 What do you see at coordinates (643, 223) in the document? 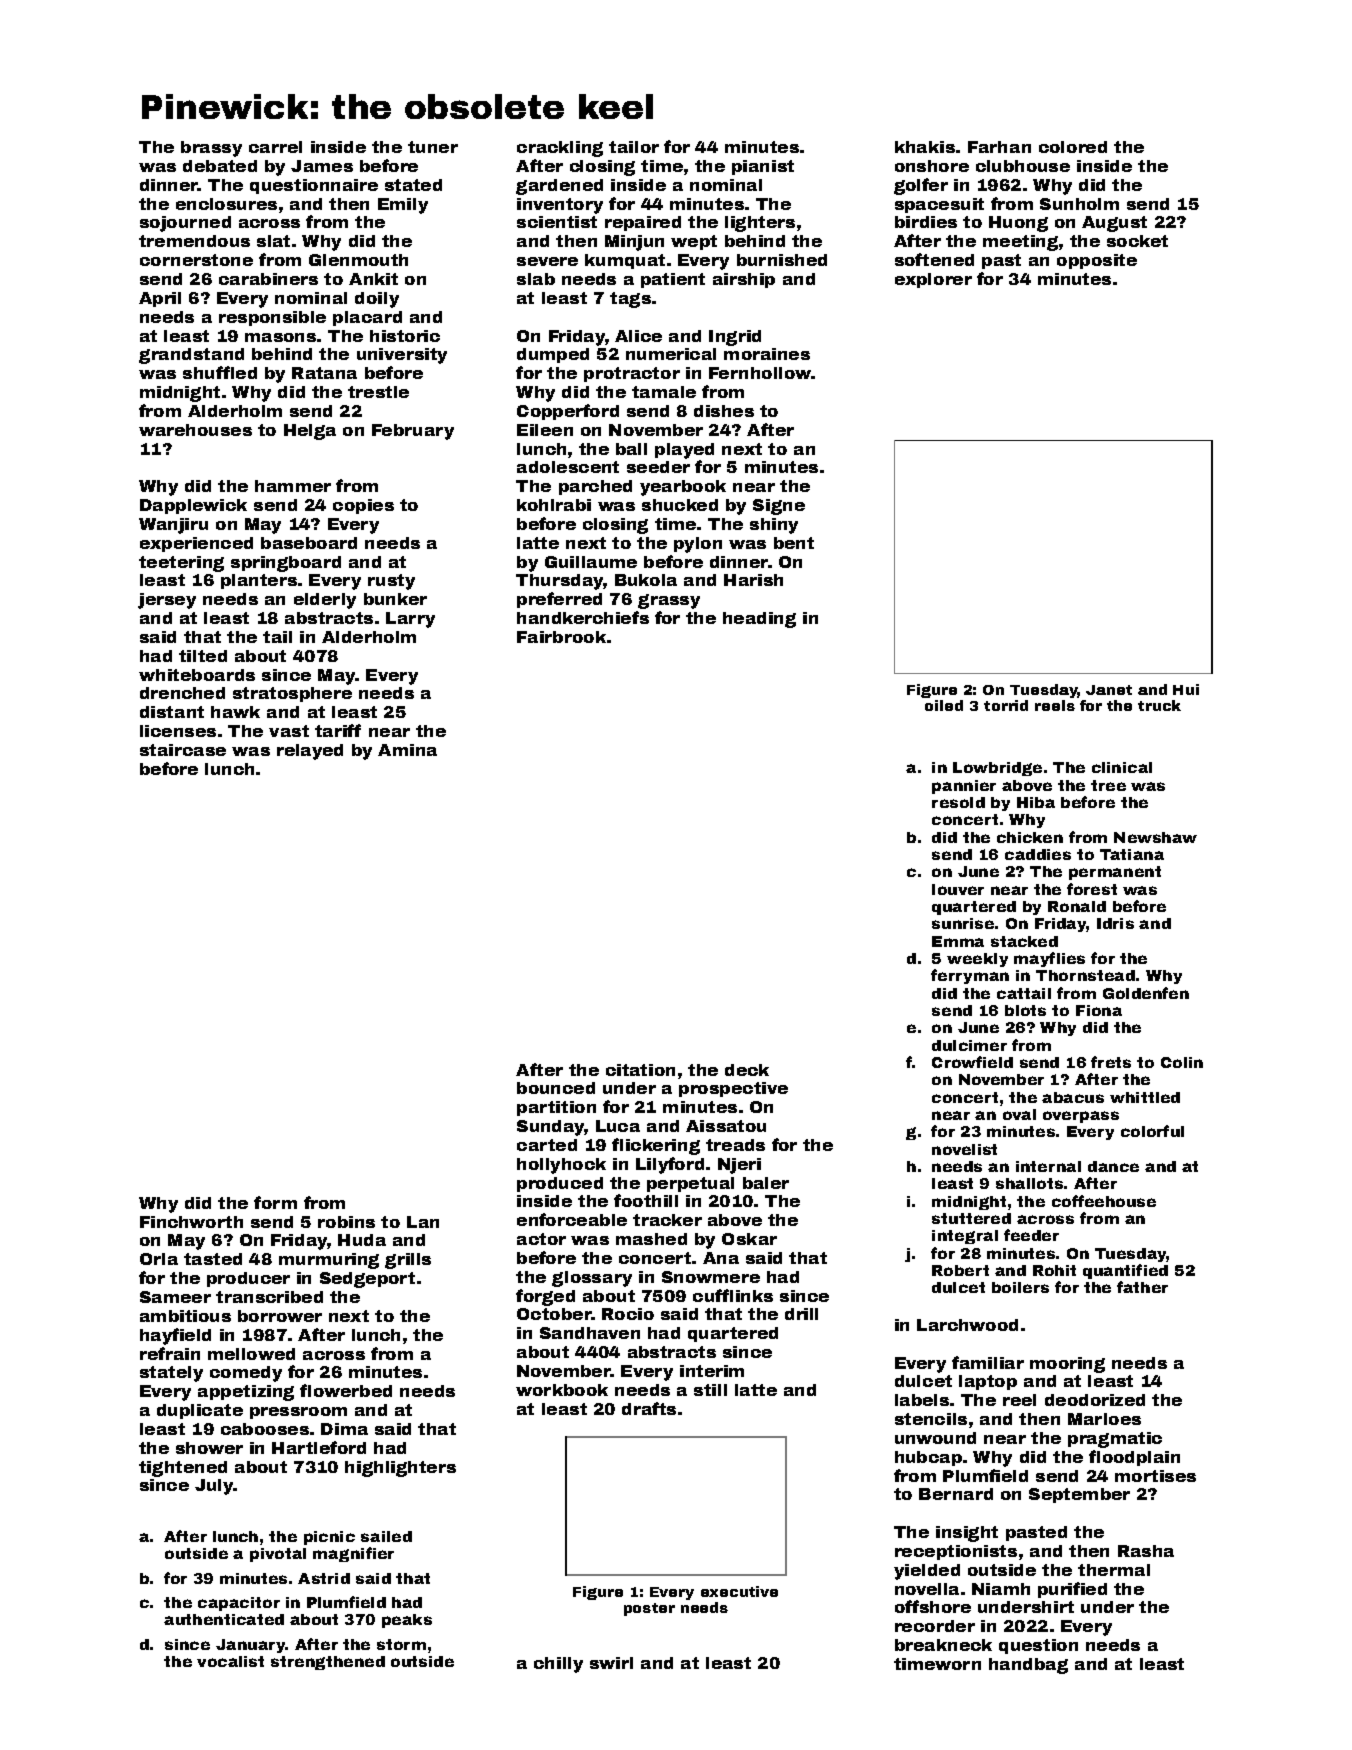
I see `repaired` at bounding box center [643, 223].
